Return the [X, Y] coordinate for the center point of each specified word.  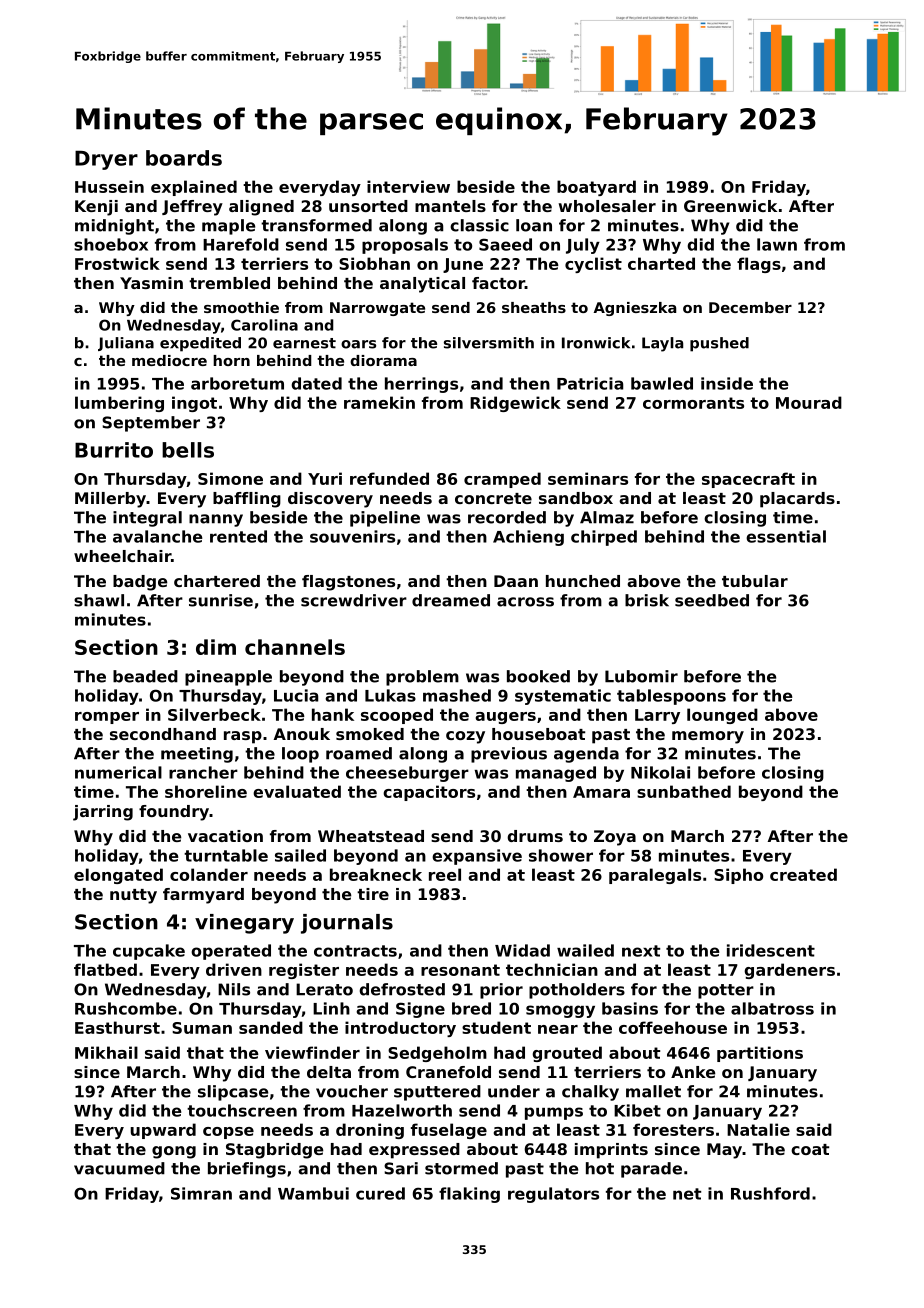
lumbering [119, 404]
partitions [760, 1054]
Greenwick [730, 206]
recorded [507, 517]
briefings [247, 1170]
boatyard [596, 188]
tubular [755, 581]
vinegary [244, 924]
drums [535, 836]
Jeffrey [192, 208]
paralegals [655, 876]
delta [329, 1072]
